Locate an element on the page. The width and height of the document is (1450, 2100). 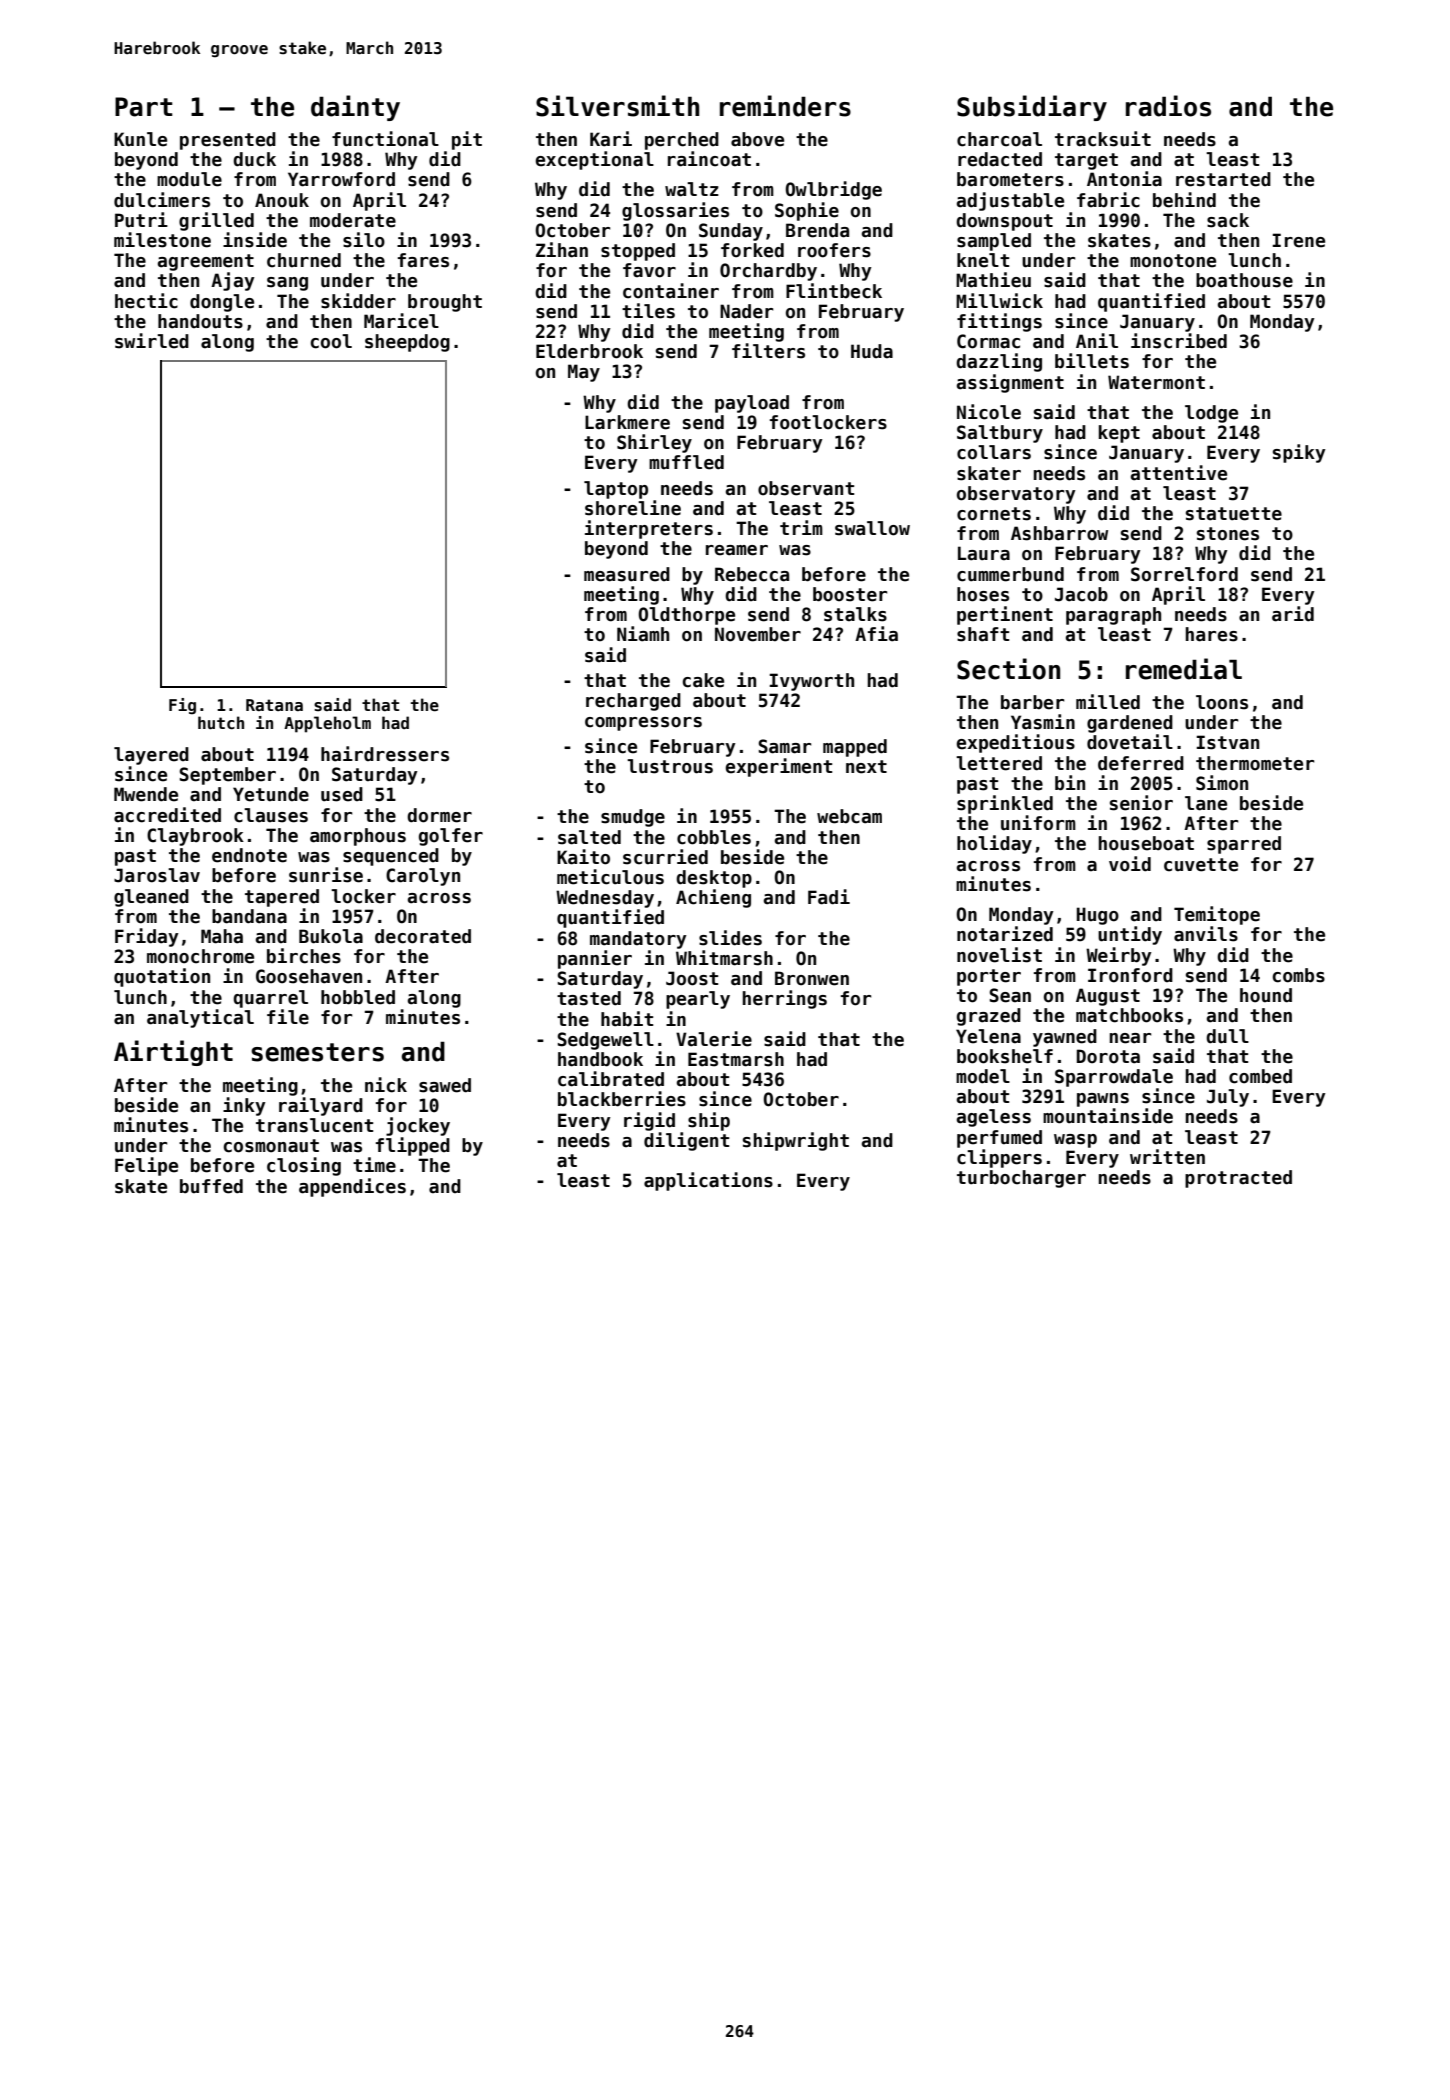
quotation is located at coordinates (162, 977).
